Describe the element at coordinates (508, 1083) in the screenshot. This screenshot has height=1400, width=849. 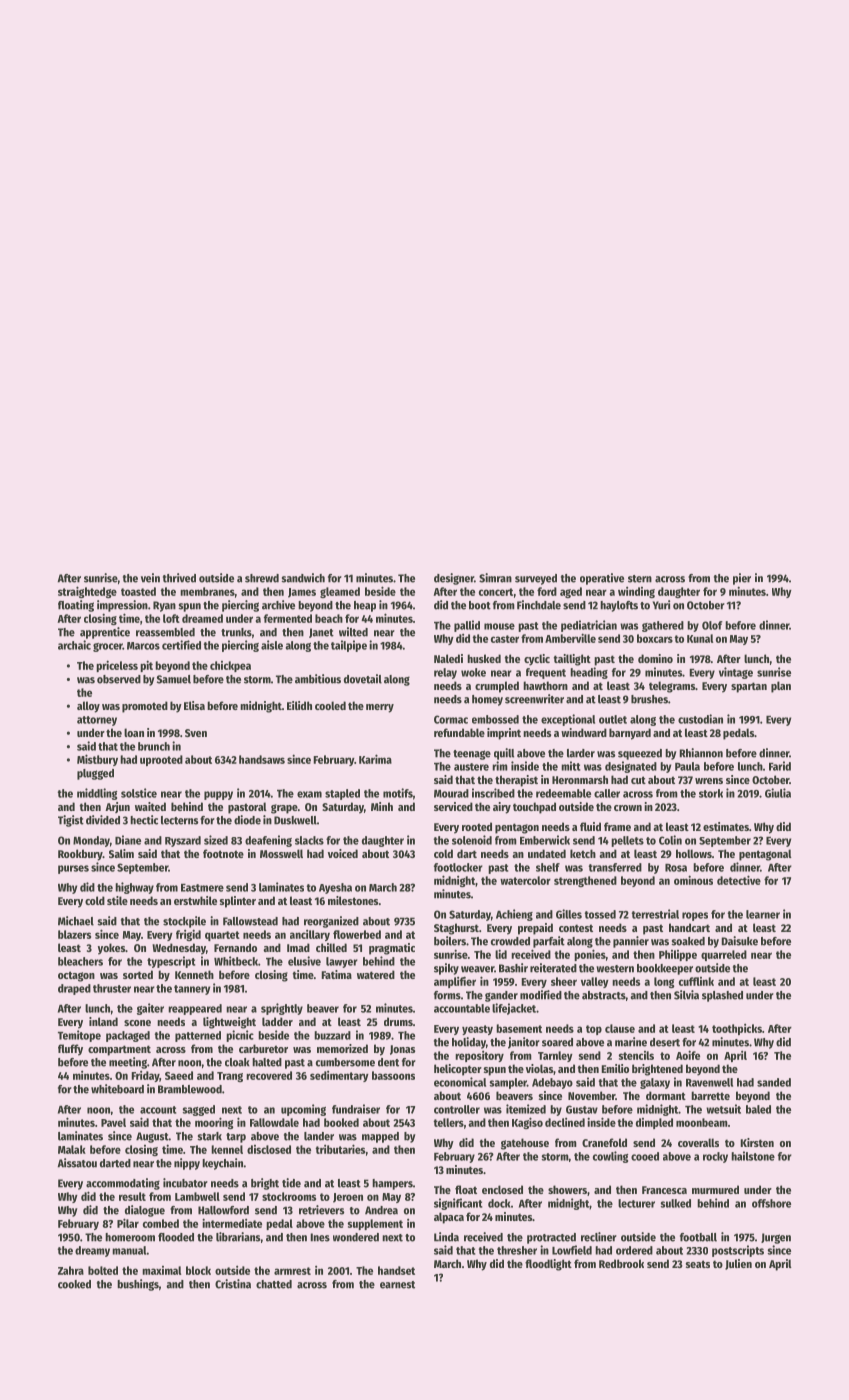
I see `sampler` at that location.
